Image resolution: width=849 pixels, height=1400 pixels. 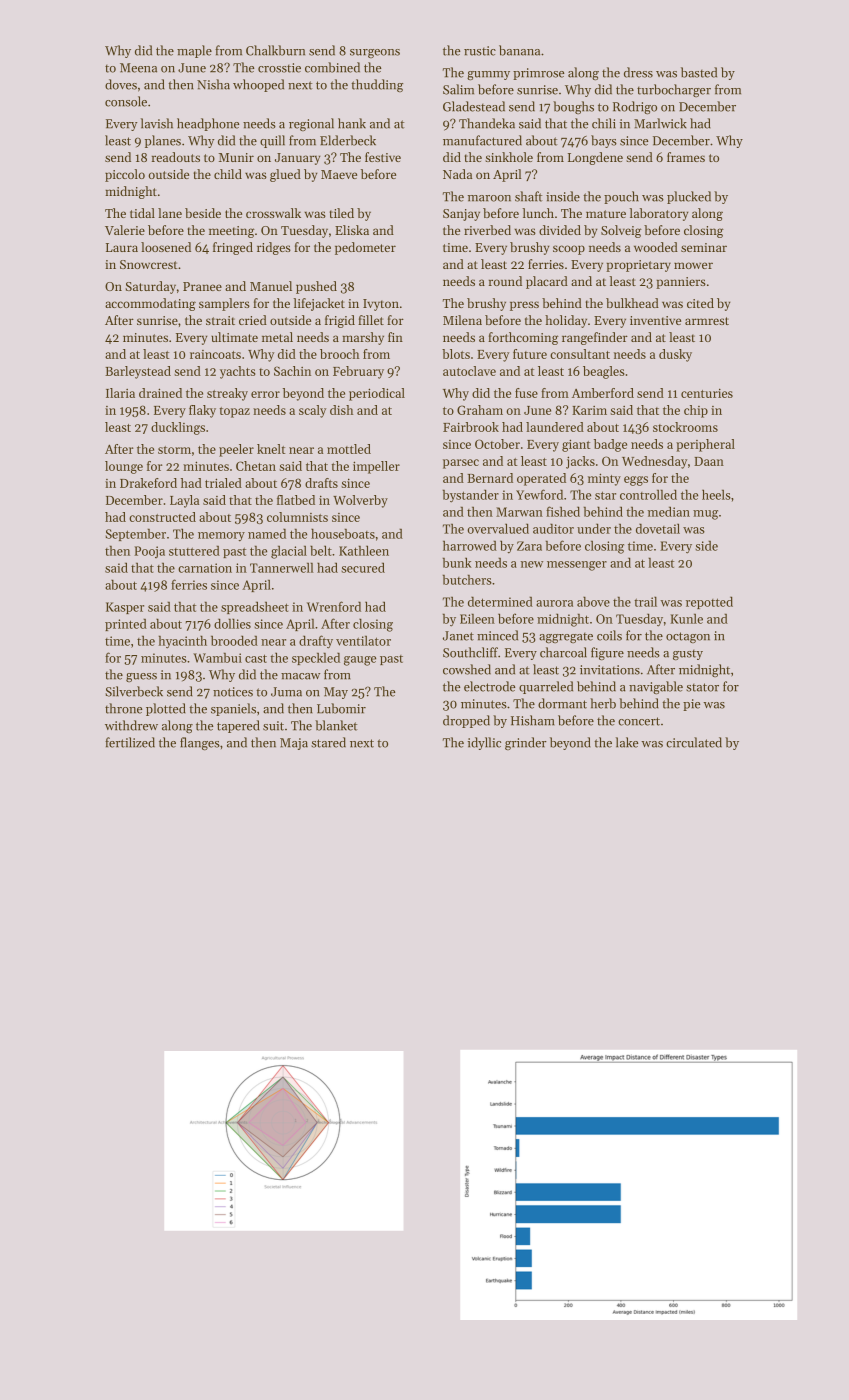 What do you see at coordinates (538, 74) in the image?
I see `primrose` at bounding box center [538, 74].
